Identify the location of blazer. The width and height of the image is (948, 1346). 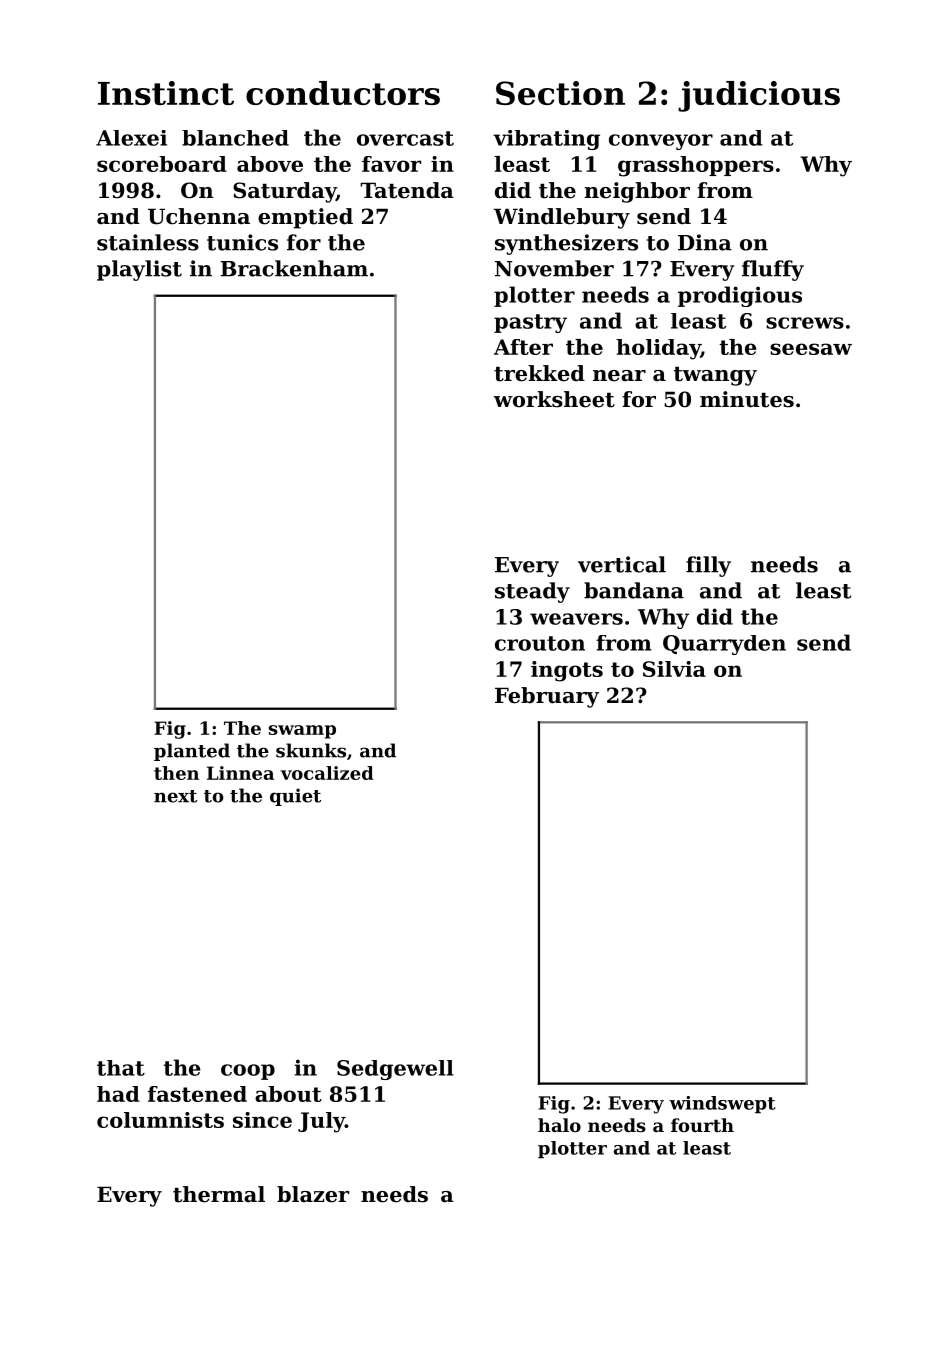
(313, 1194).
